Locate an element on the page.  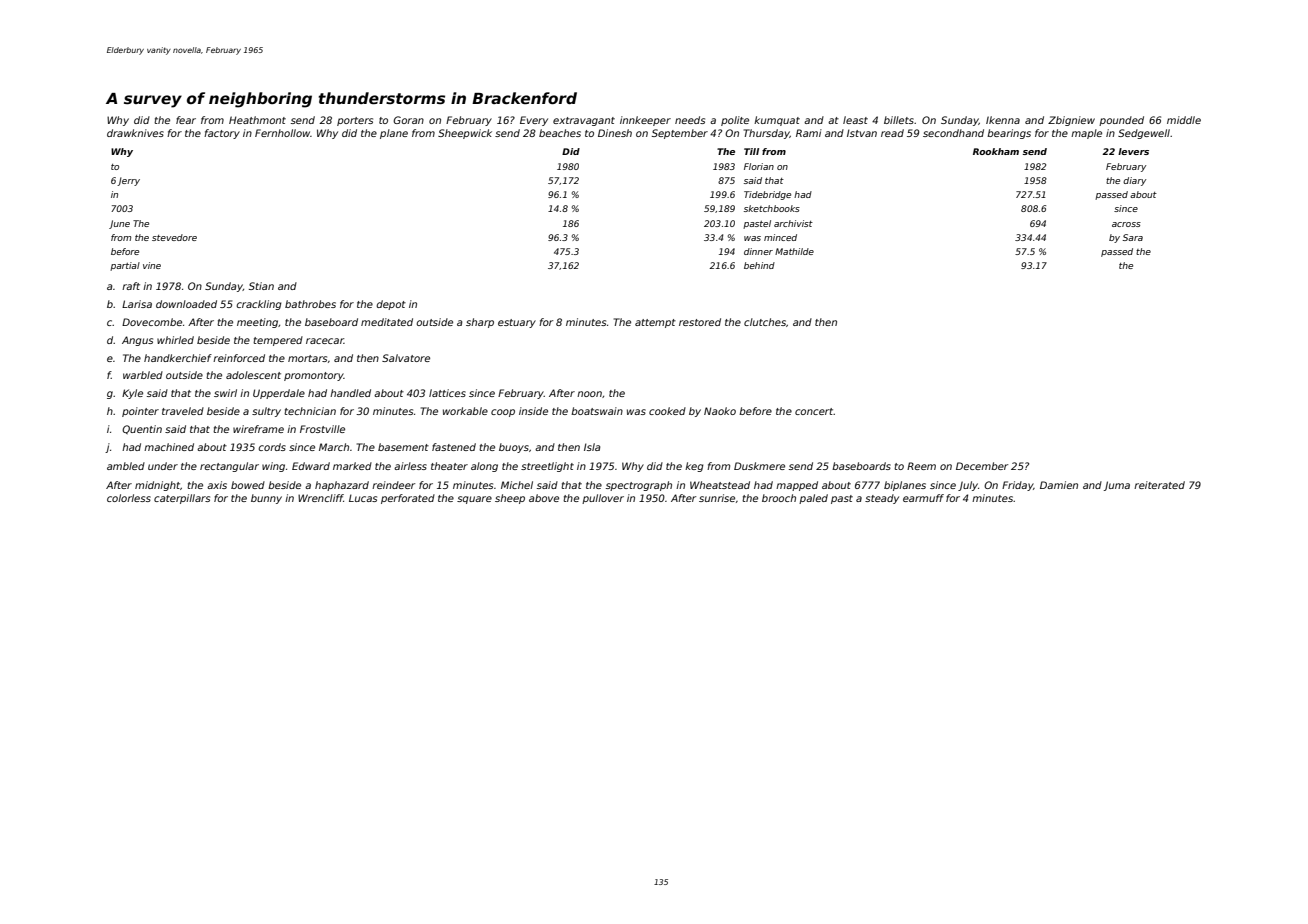
Florian is located at coordinates (759, 166).
